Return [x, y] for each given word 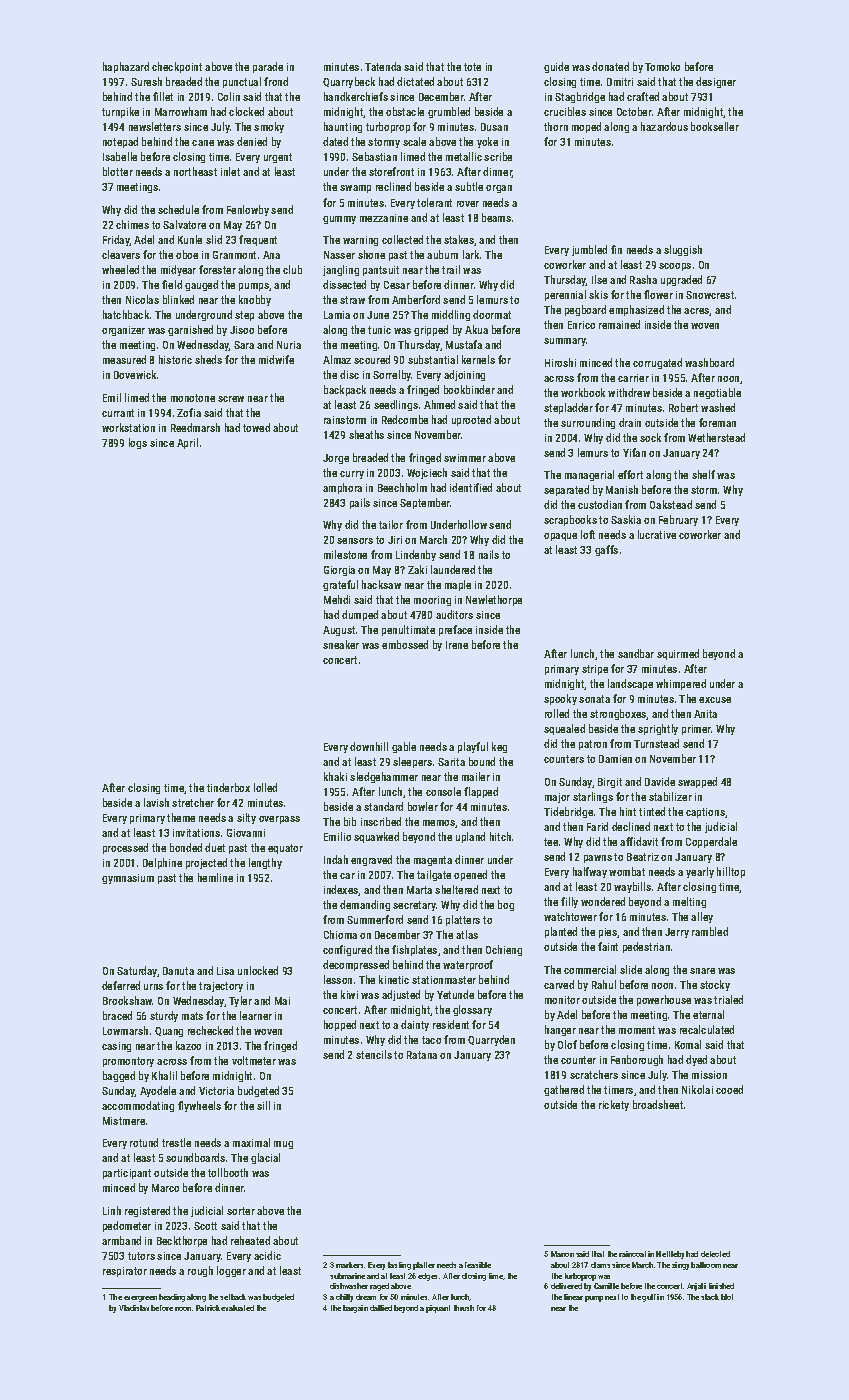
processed [125, 848]
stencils [374, 1054]
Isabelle [120, 156]
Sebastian [374, 156]
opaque [560, 537]
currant [118, 413]
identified [471, 487]
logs [138, 443]
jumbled [589, 250]
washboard [709, 362]
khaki [335, 776]
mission [709, 1075]
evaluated [237, 1308]
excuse [715, 700]
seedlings [396, 405]
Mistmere [124, 1121]
